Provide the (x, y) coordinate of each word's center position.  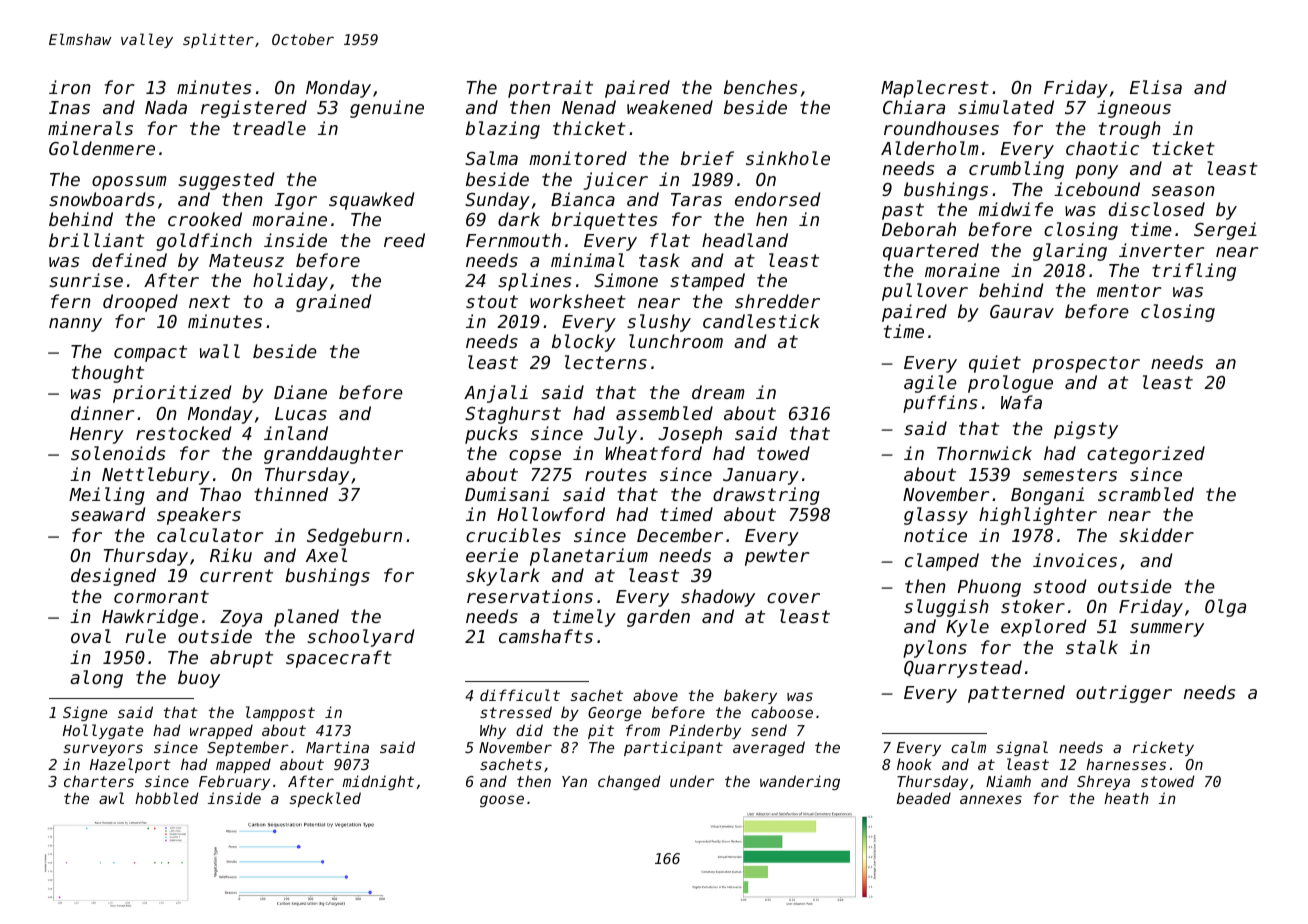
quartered (931, 252)
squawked (371, 201)
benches (760, 87)
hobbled (166, 798)
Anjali (496, 394)
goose (502, 801)
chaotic (1102, 148)
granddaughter (333, 455)
